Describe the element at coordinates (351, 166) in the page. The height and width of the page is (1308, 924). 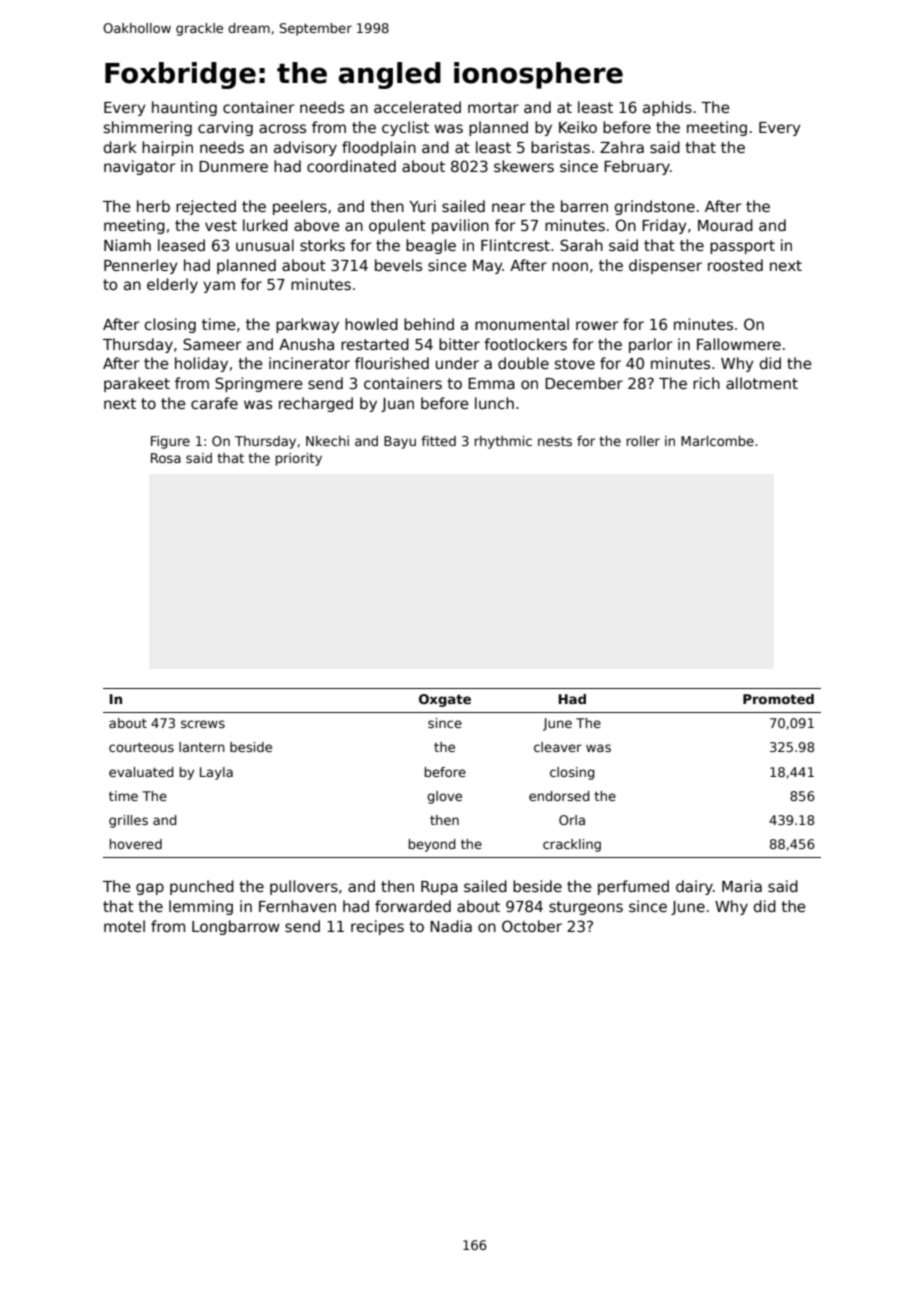
I see `coordinated` at that location.
